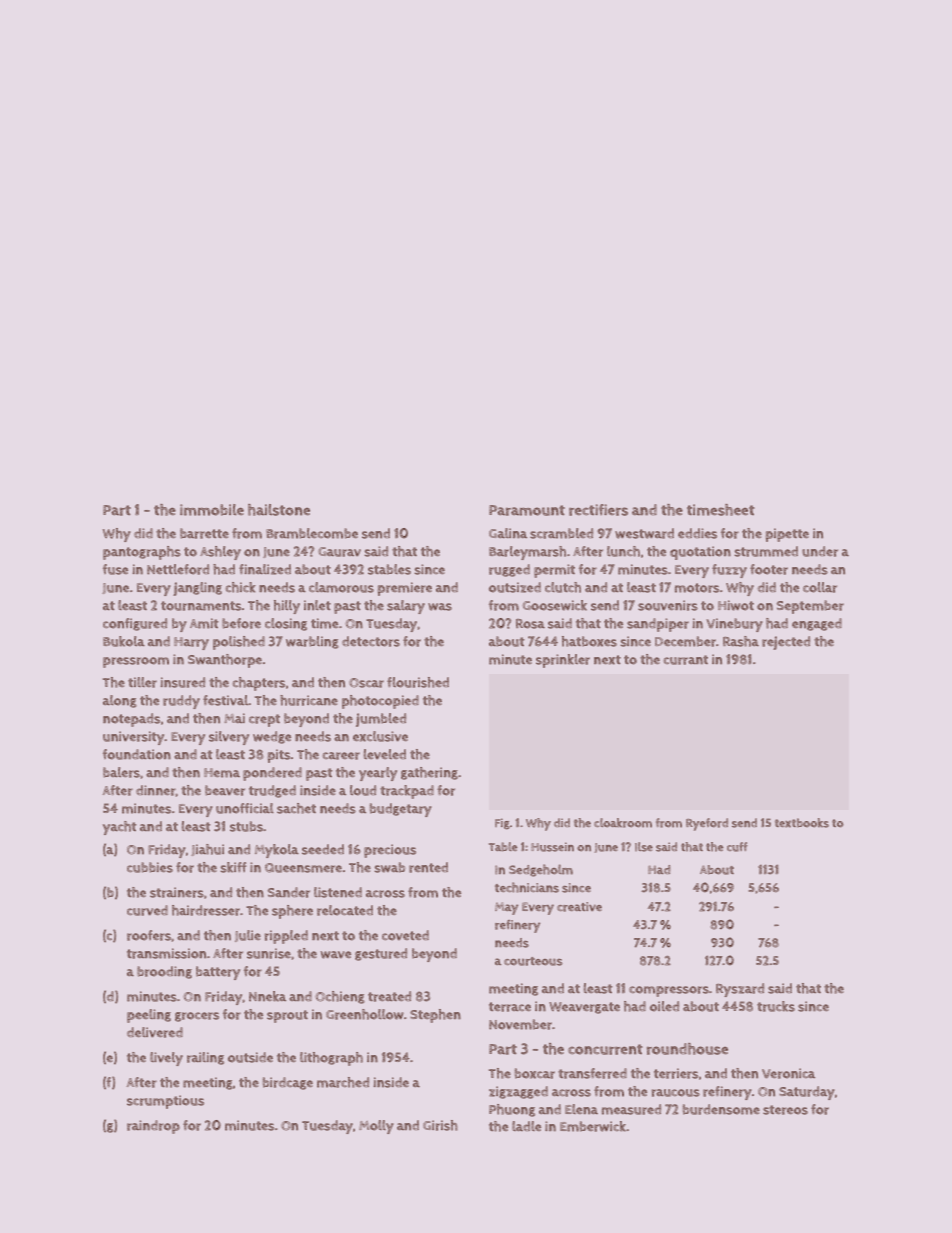 The height and width of the screenshot is (1233, 952). What do you see at coordinates (289, 892) in the screenshot?
I see `Sander` at bounding box center [289, 892].
